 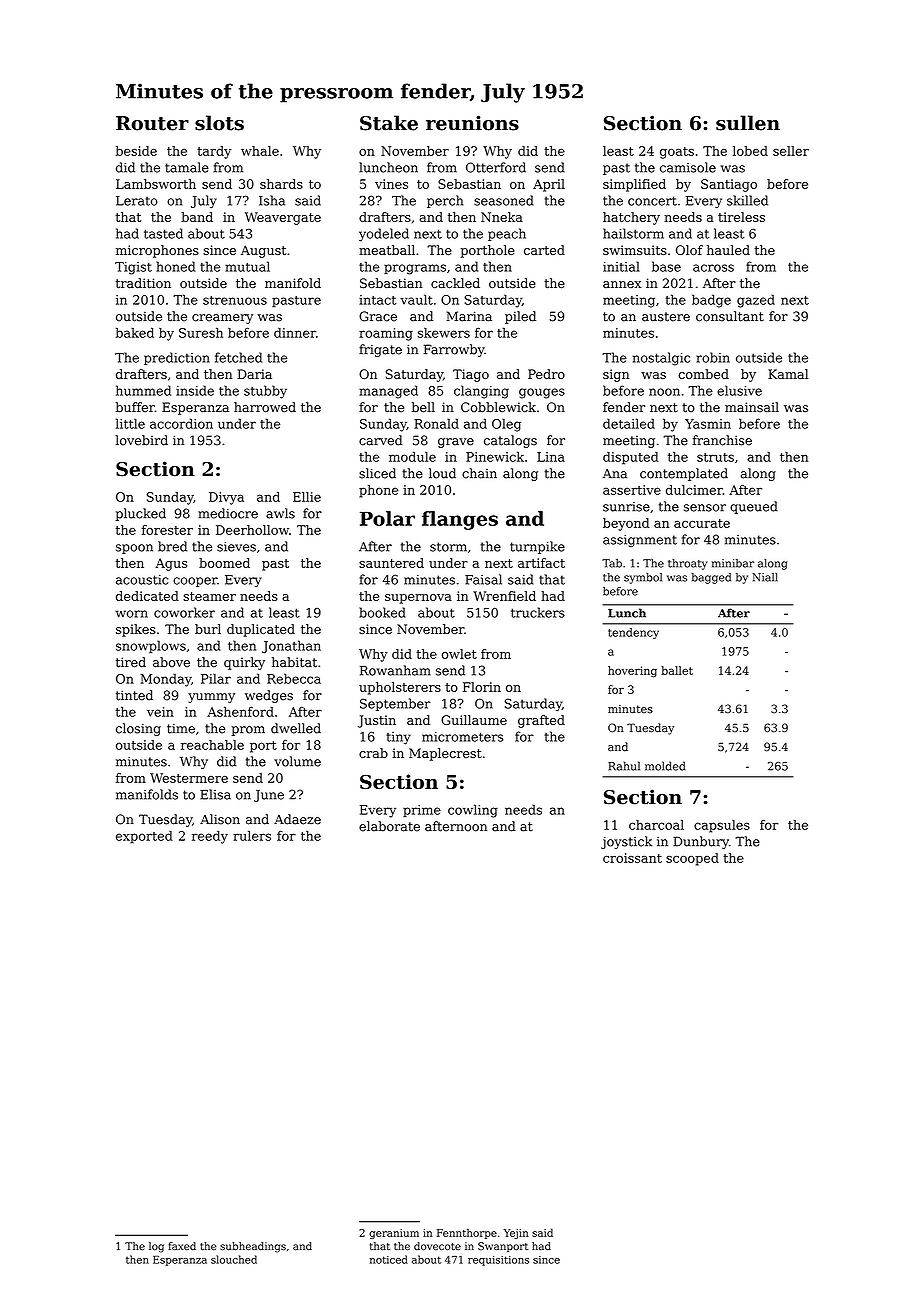 What do you see at coordinates (656, 825) in the screenshot?
I see `charcoal` at bounding box center [656, 825].
